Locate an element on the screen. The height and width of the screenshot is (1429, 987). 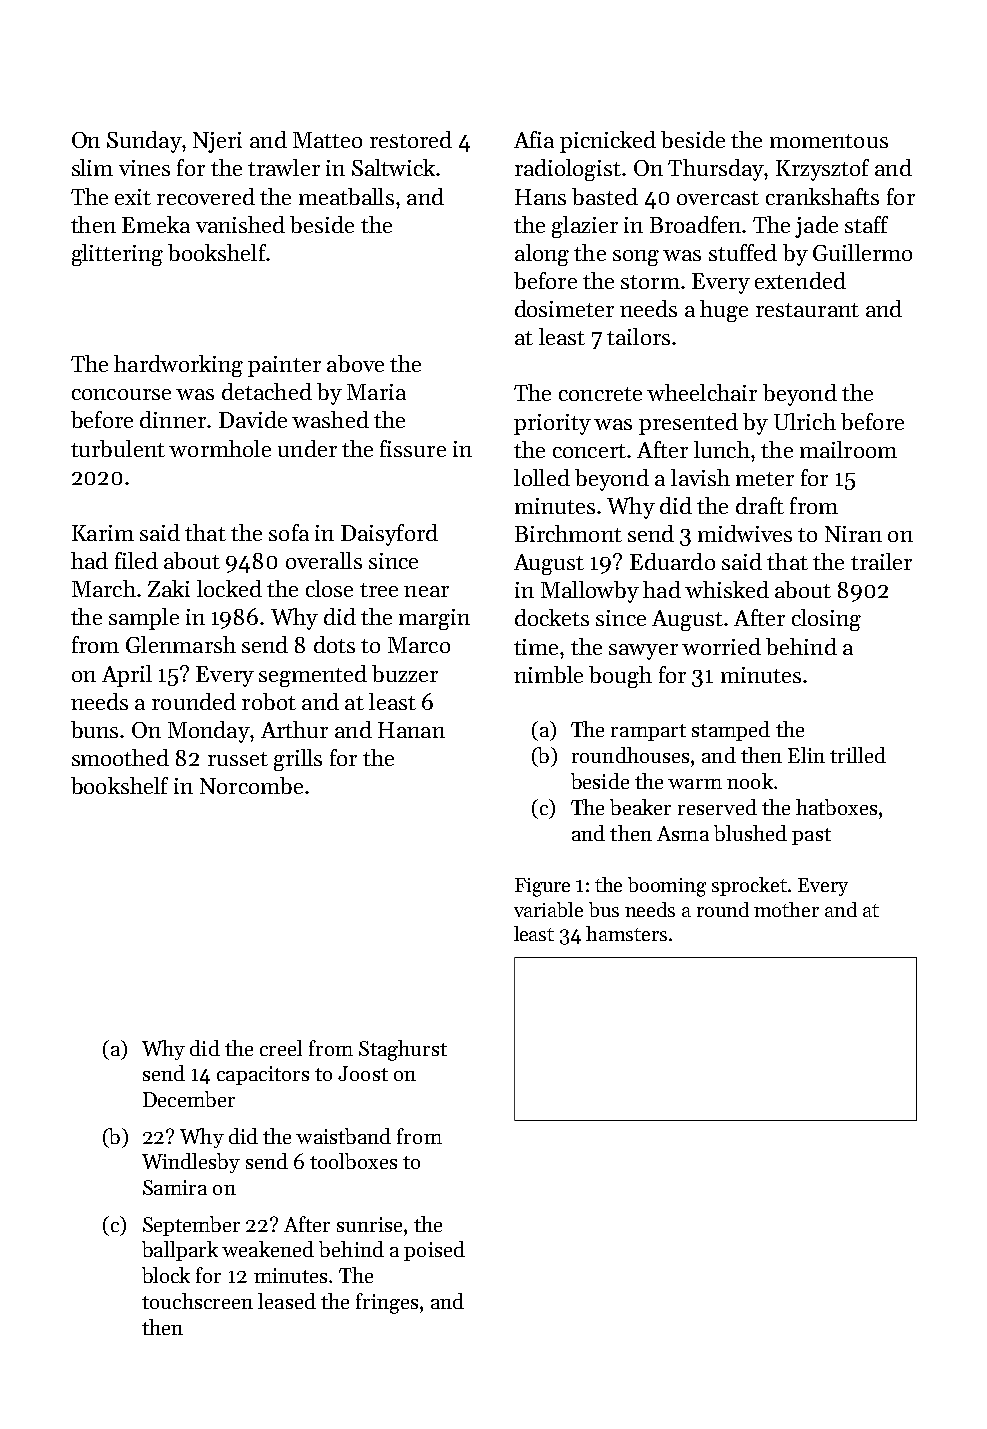
Samira is located at coordinates (175, 1187).
